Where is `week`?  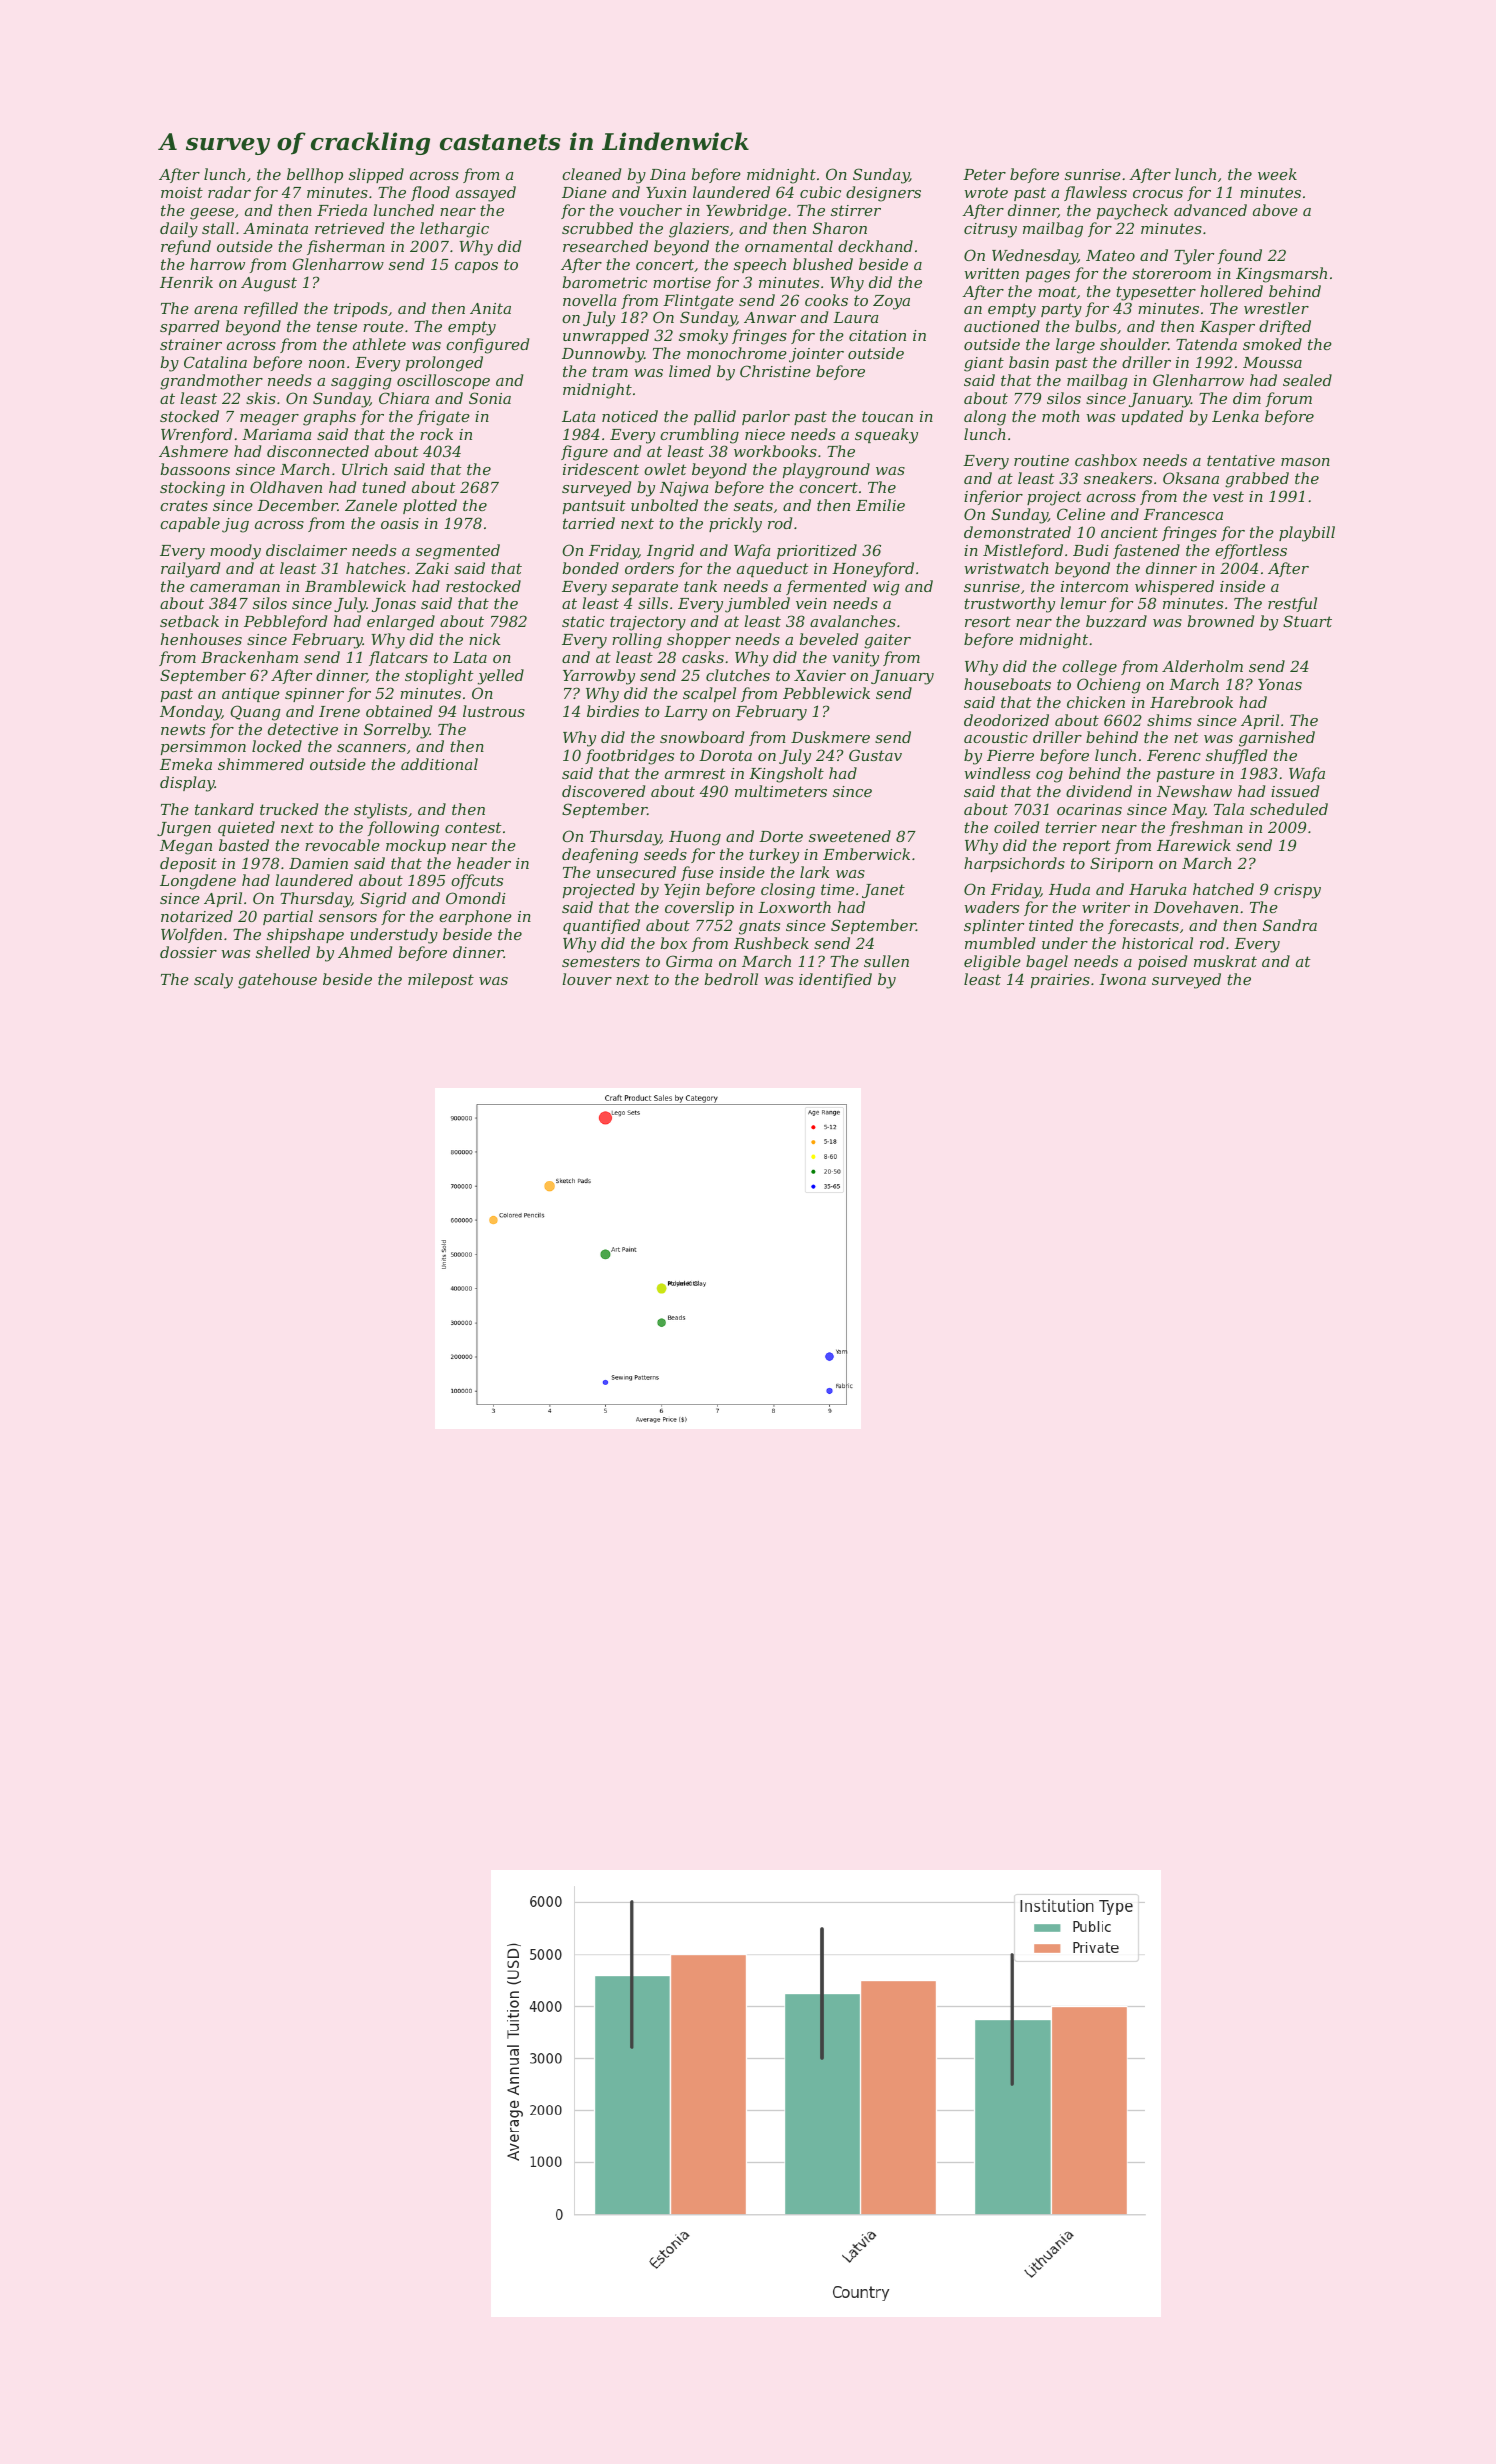
week is located at coordinates (1277, 174).
